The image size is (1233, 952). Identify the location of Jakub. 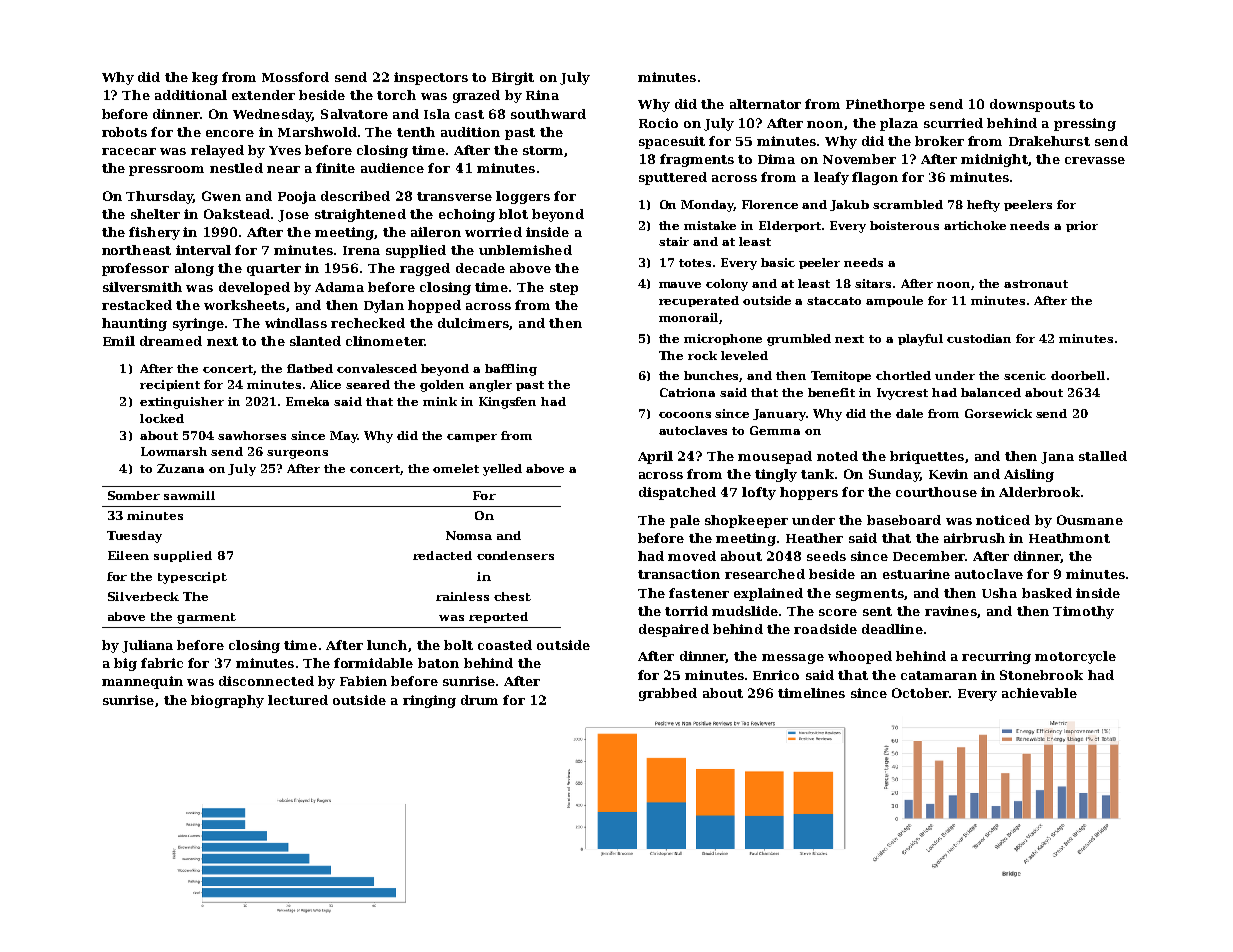
(849, 205).
